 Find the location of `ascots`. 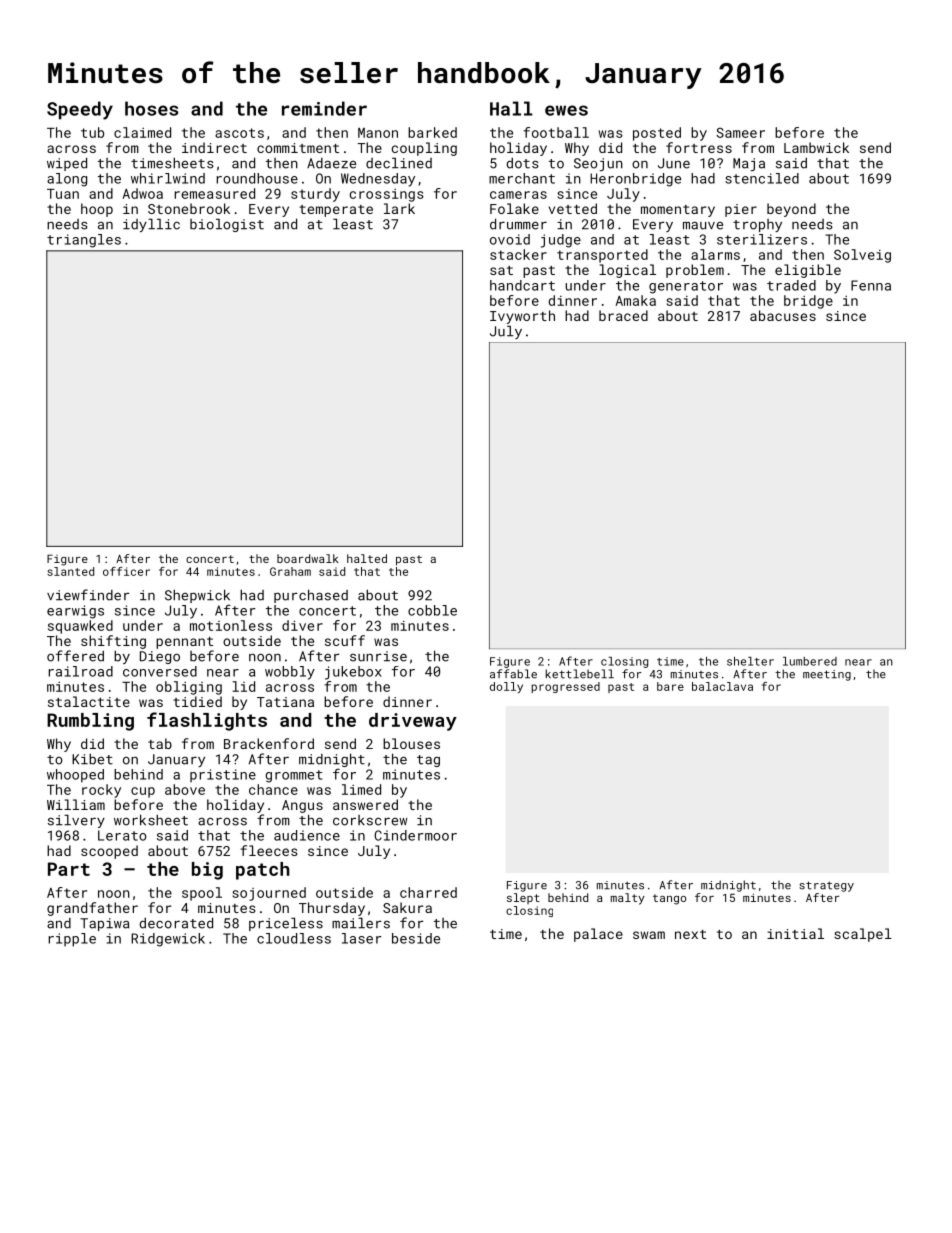

ascots is located at coordinates (239, 133).
